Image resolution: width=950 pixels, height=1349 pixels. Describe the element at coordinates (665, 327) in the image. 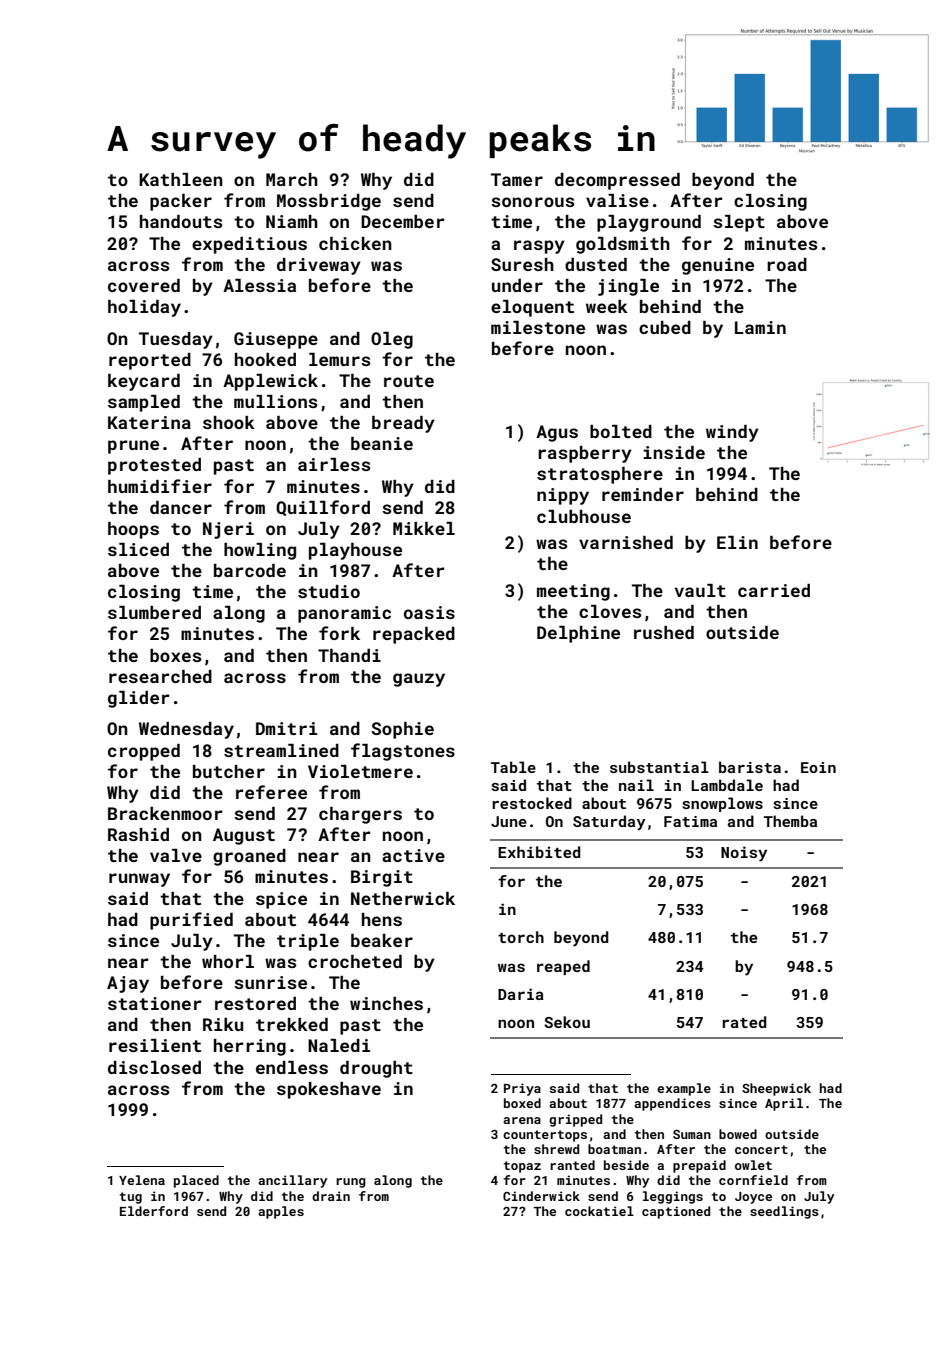

I see `cubed` at that location.
